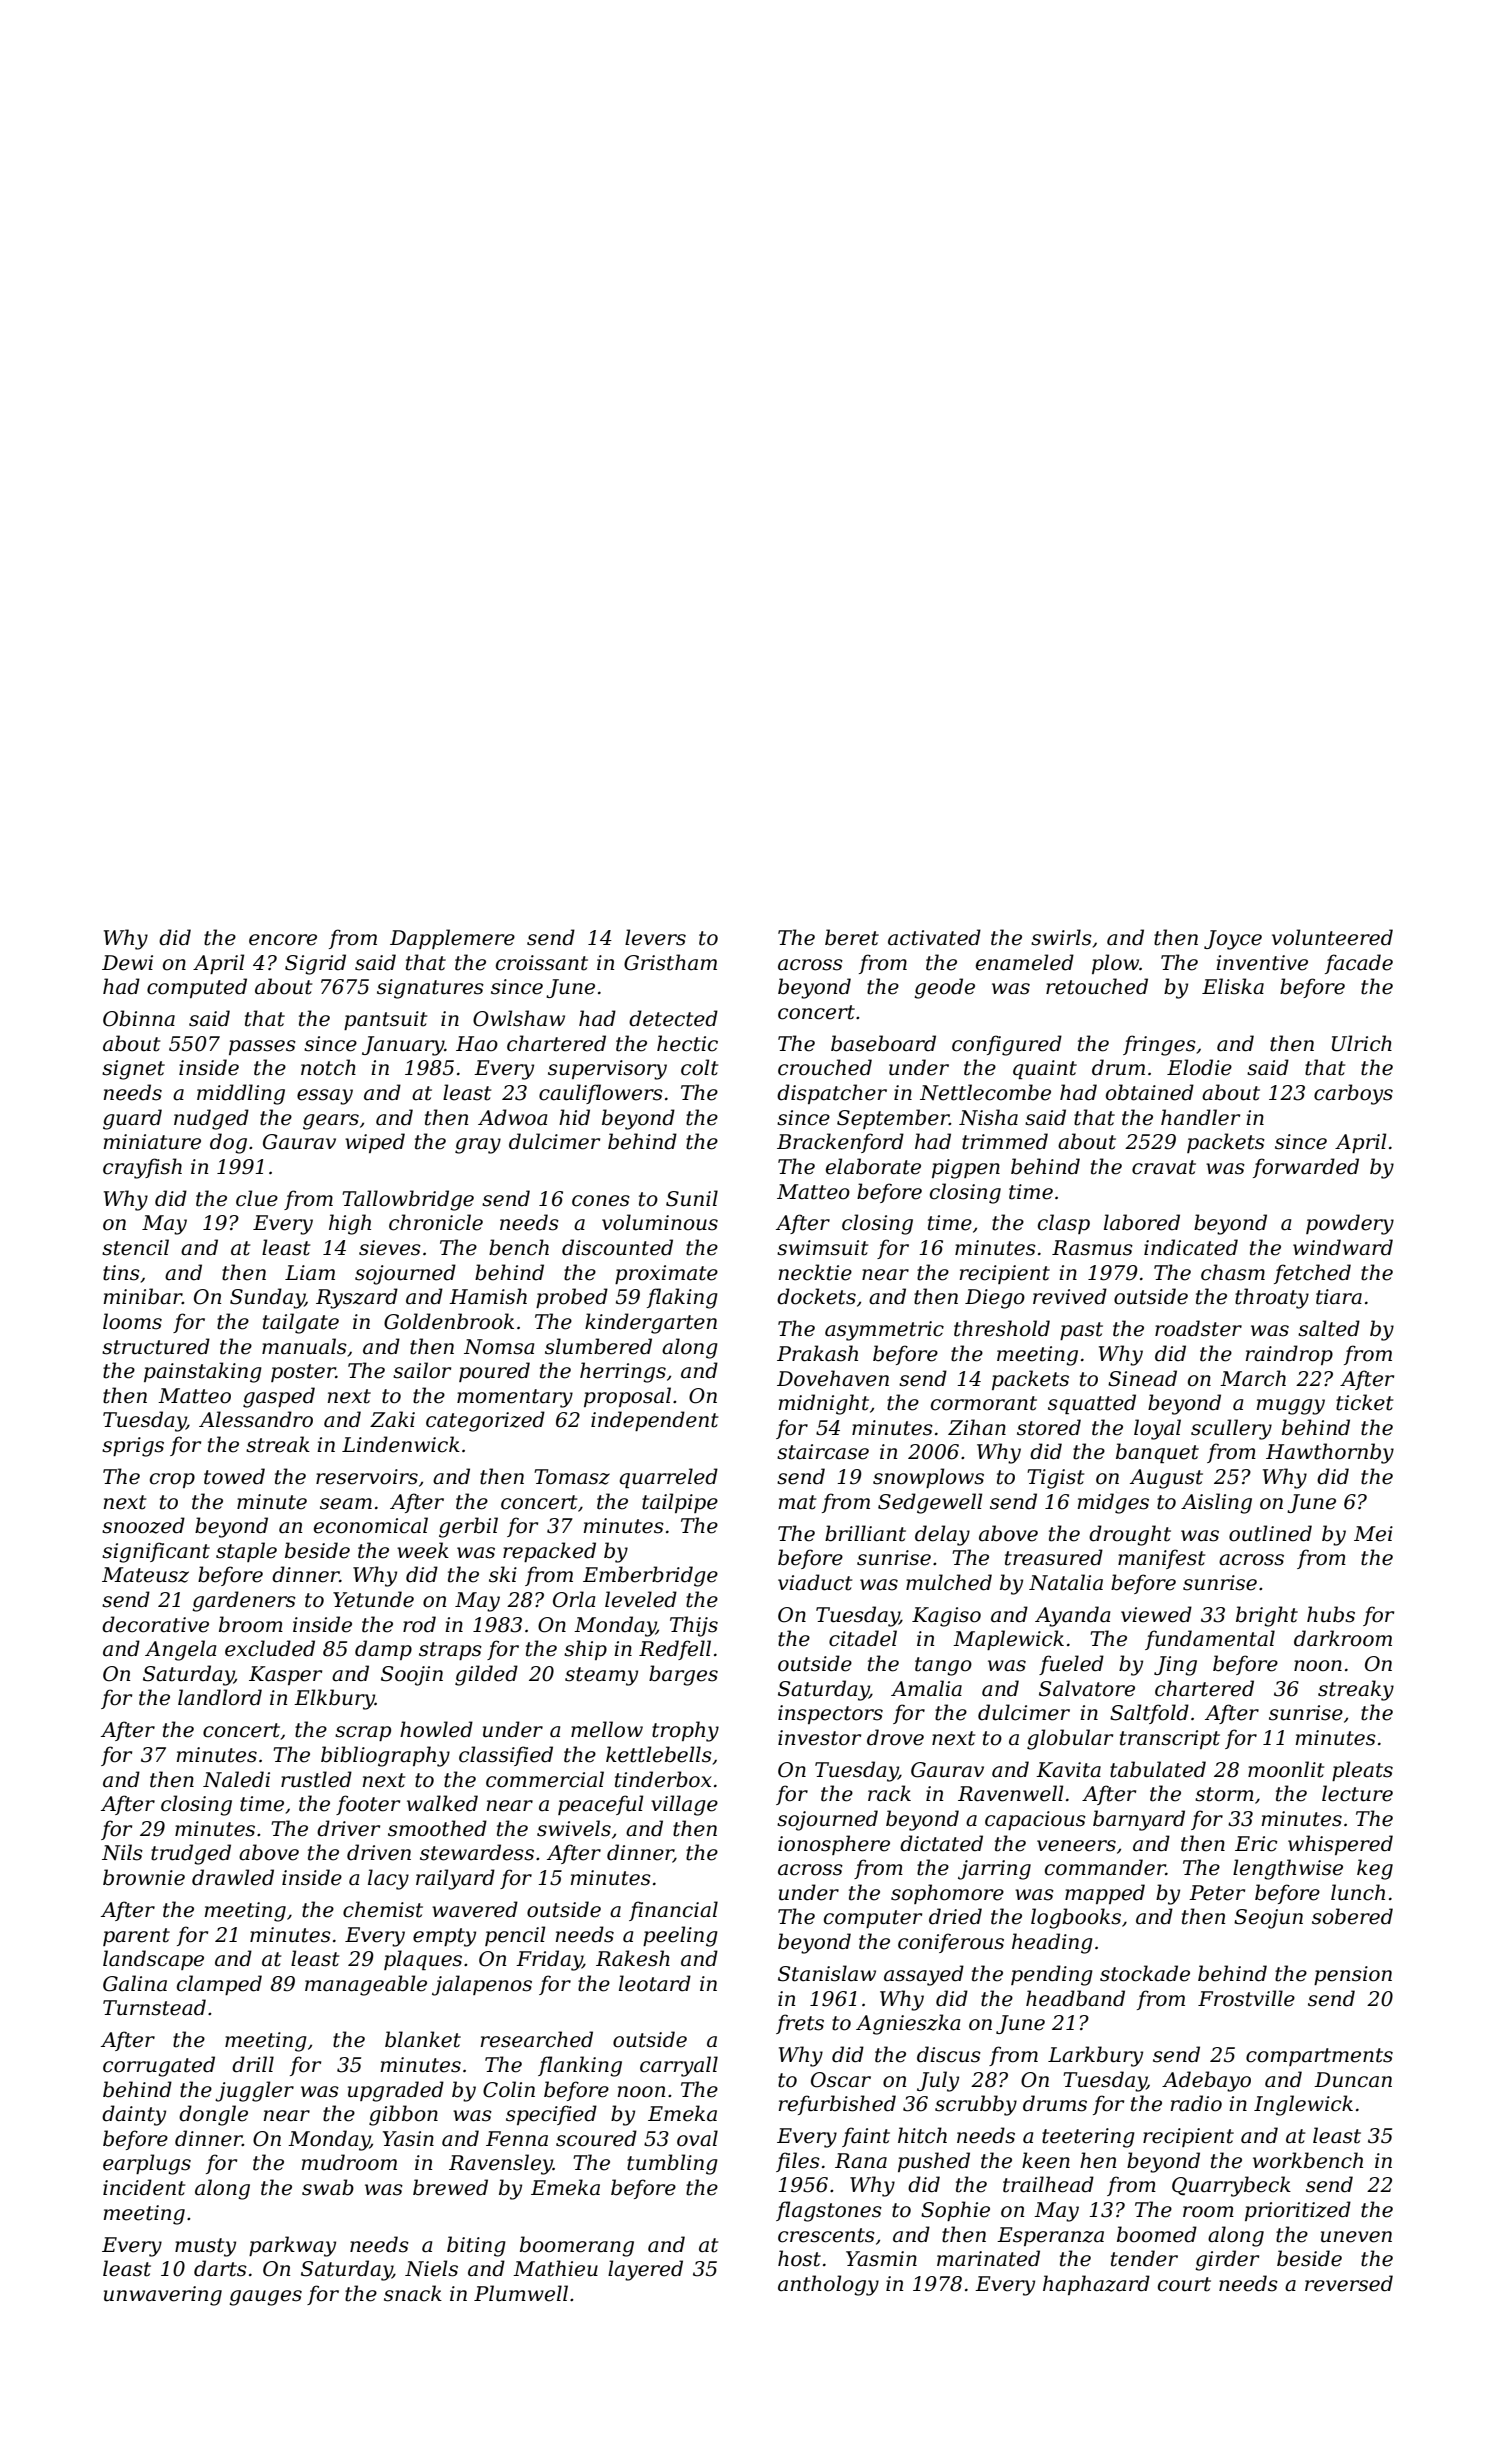  Describe the element at coordinates (1267, 1616) in the screenshot. I see `bright` at that location.
